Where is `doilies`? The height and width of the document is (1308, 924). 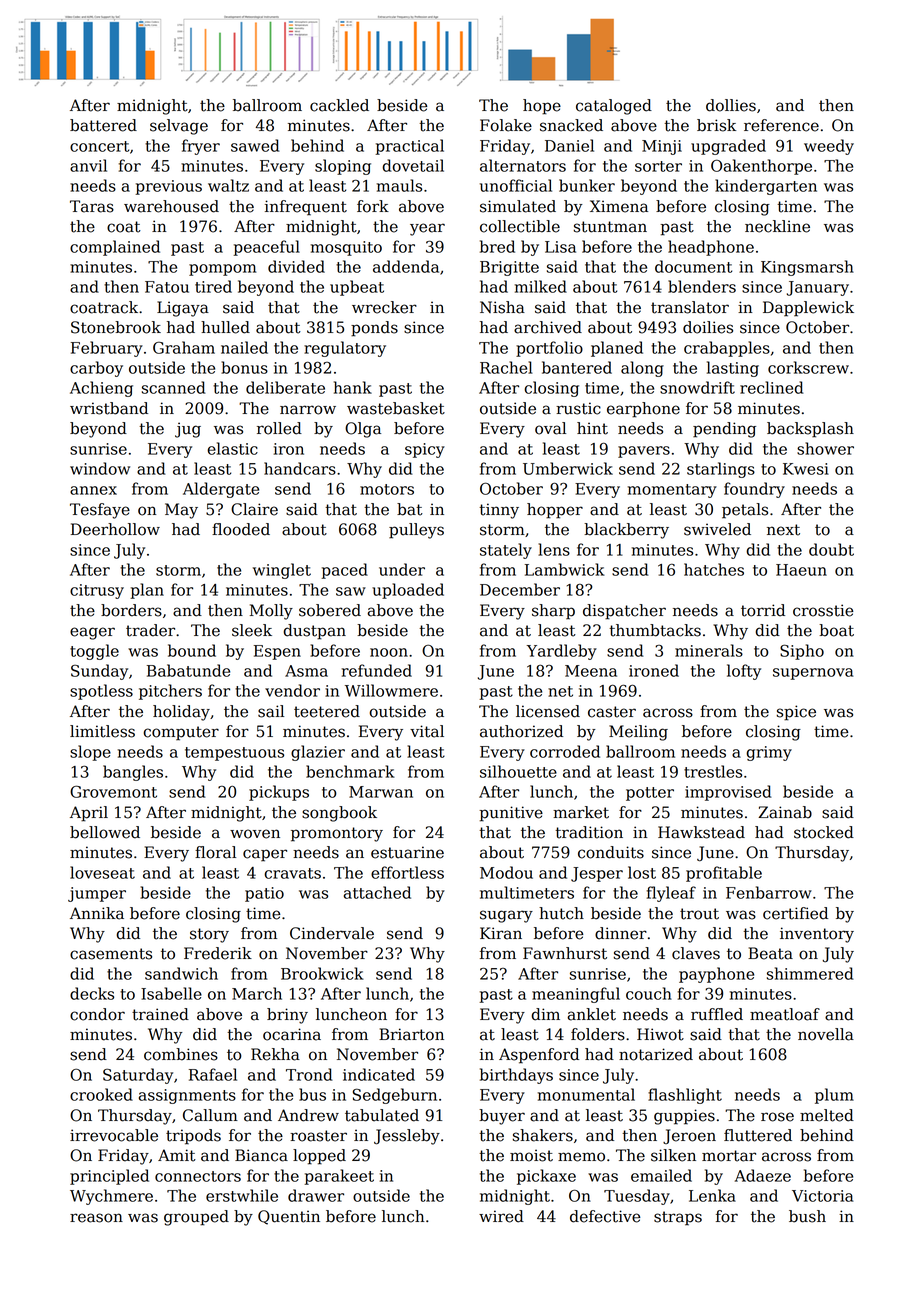 doilies is located at coordinates (708, 327).
